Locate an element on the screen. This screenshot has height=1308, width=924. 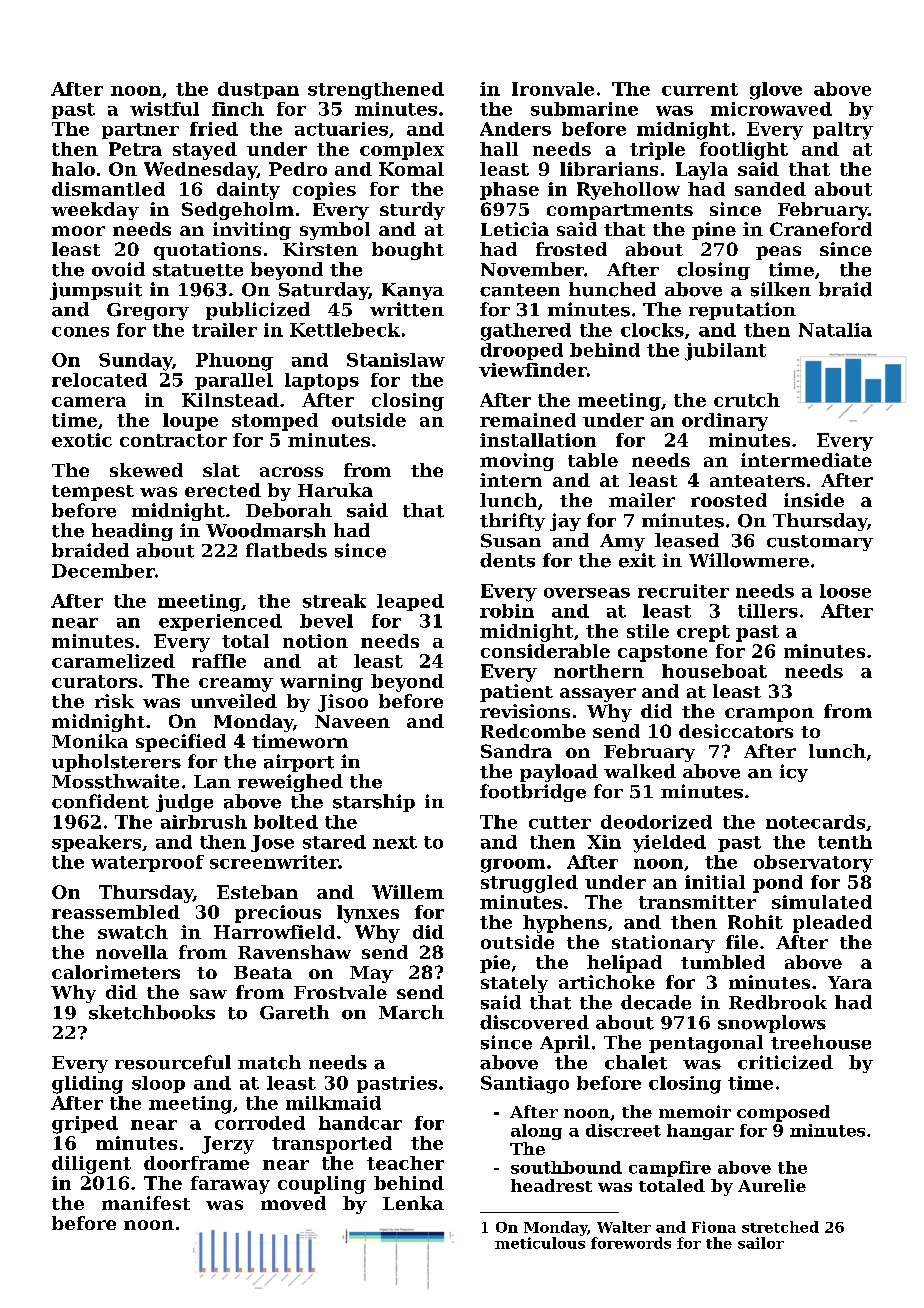
experienced is located at coordinates (220, 622).
